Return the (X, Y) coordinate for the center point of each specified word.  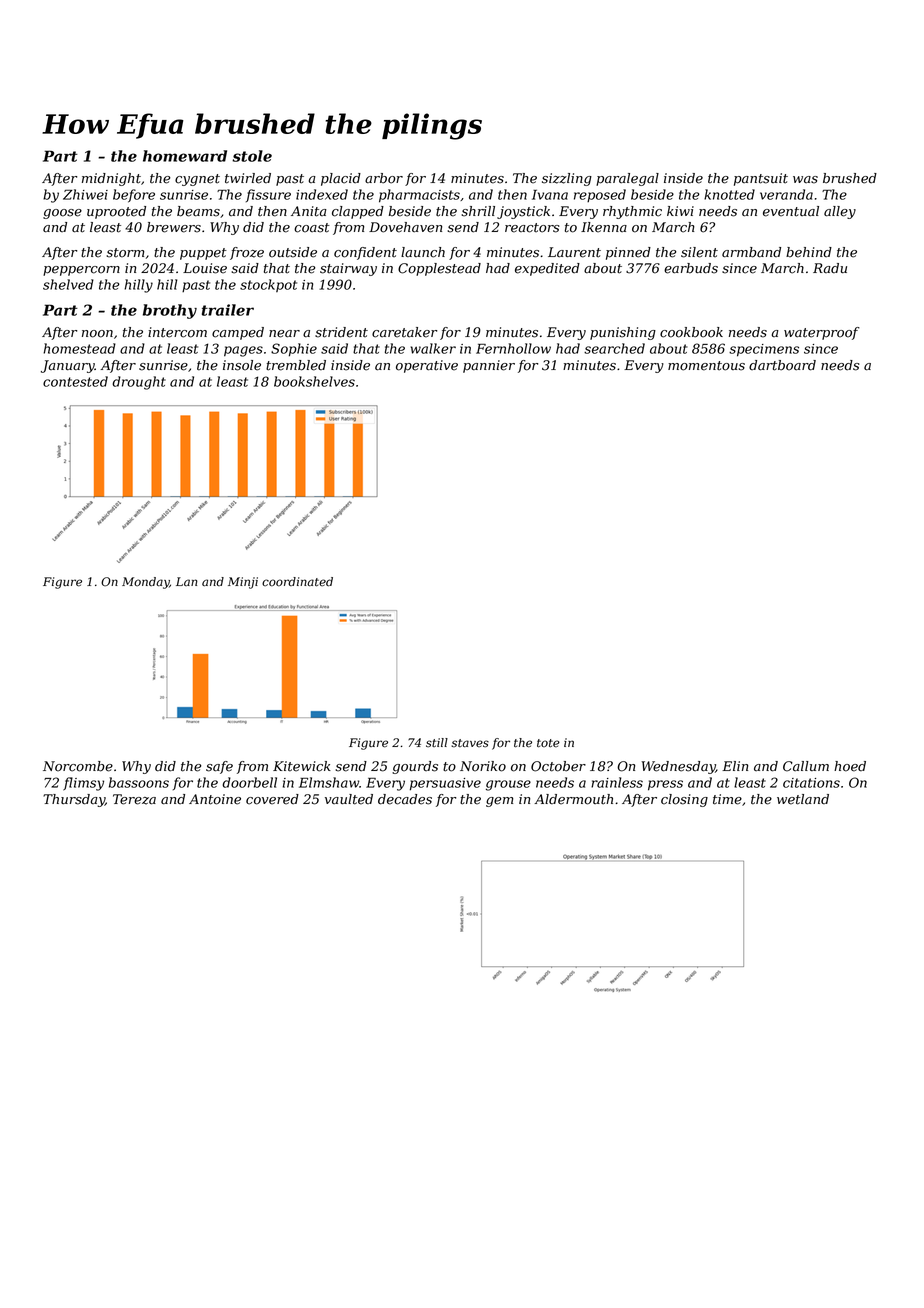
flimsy (83, 784)
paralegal (627, 179)
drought (139, 383)
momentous (706, 366)
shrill (478, 211)
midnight (111, 179)
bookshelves (314, 381)
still (437, 743)
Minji (243, 583)
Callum (806, 766)
